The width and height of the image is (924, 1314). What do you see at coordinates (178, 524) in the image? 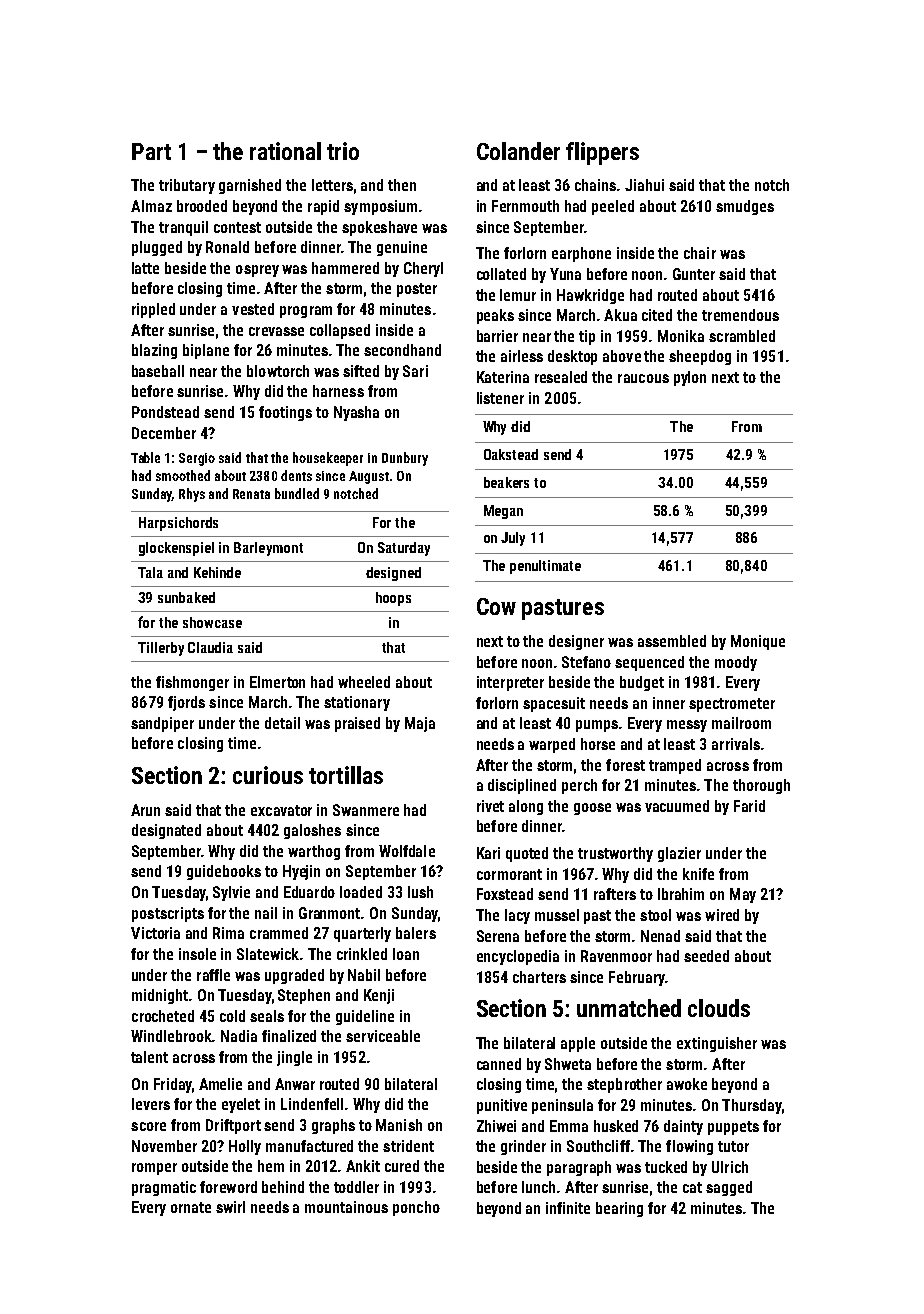
I see `Harpsichords` at bounding box center [178, 524].
